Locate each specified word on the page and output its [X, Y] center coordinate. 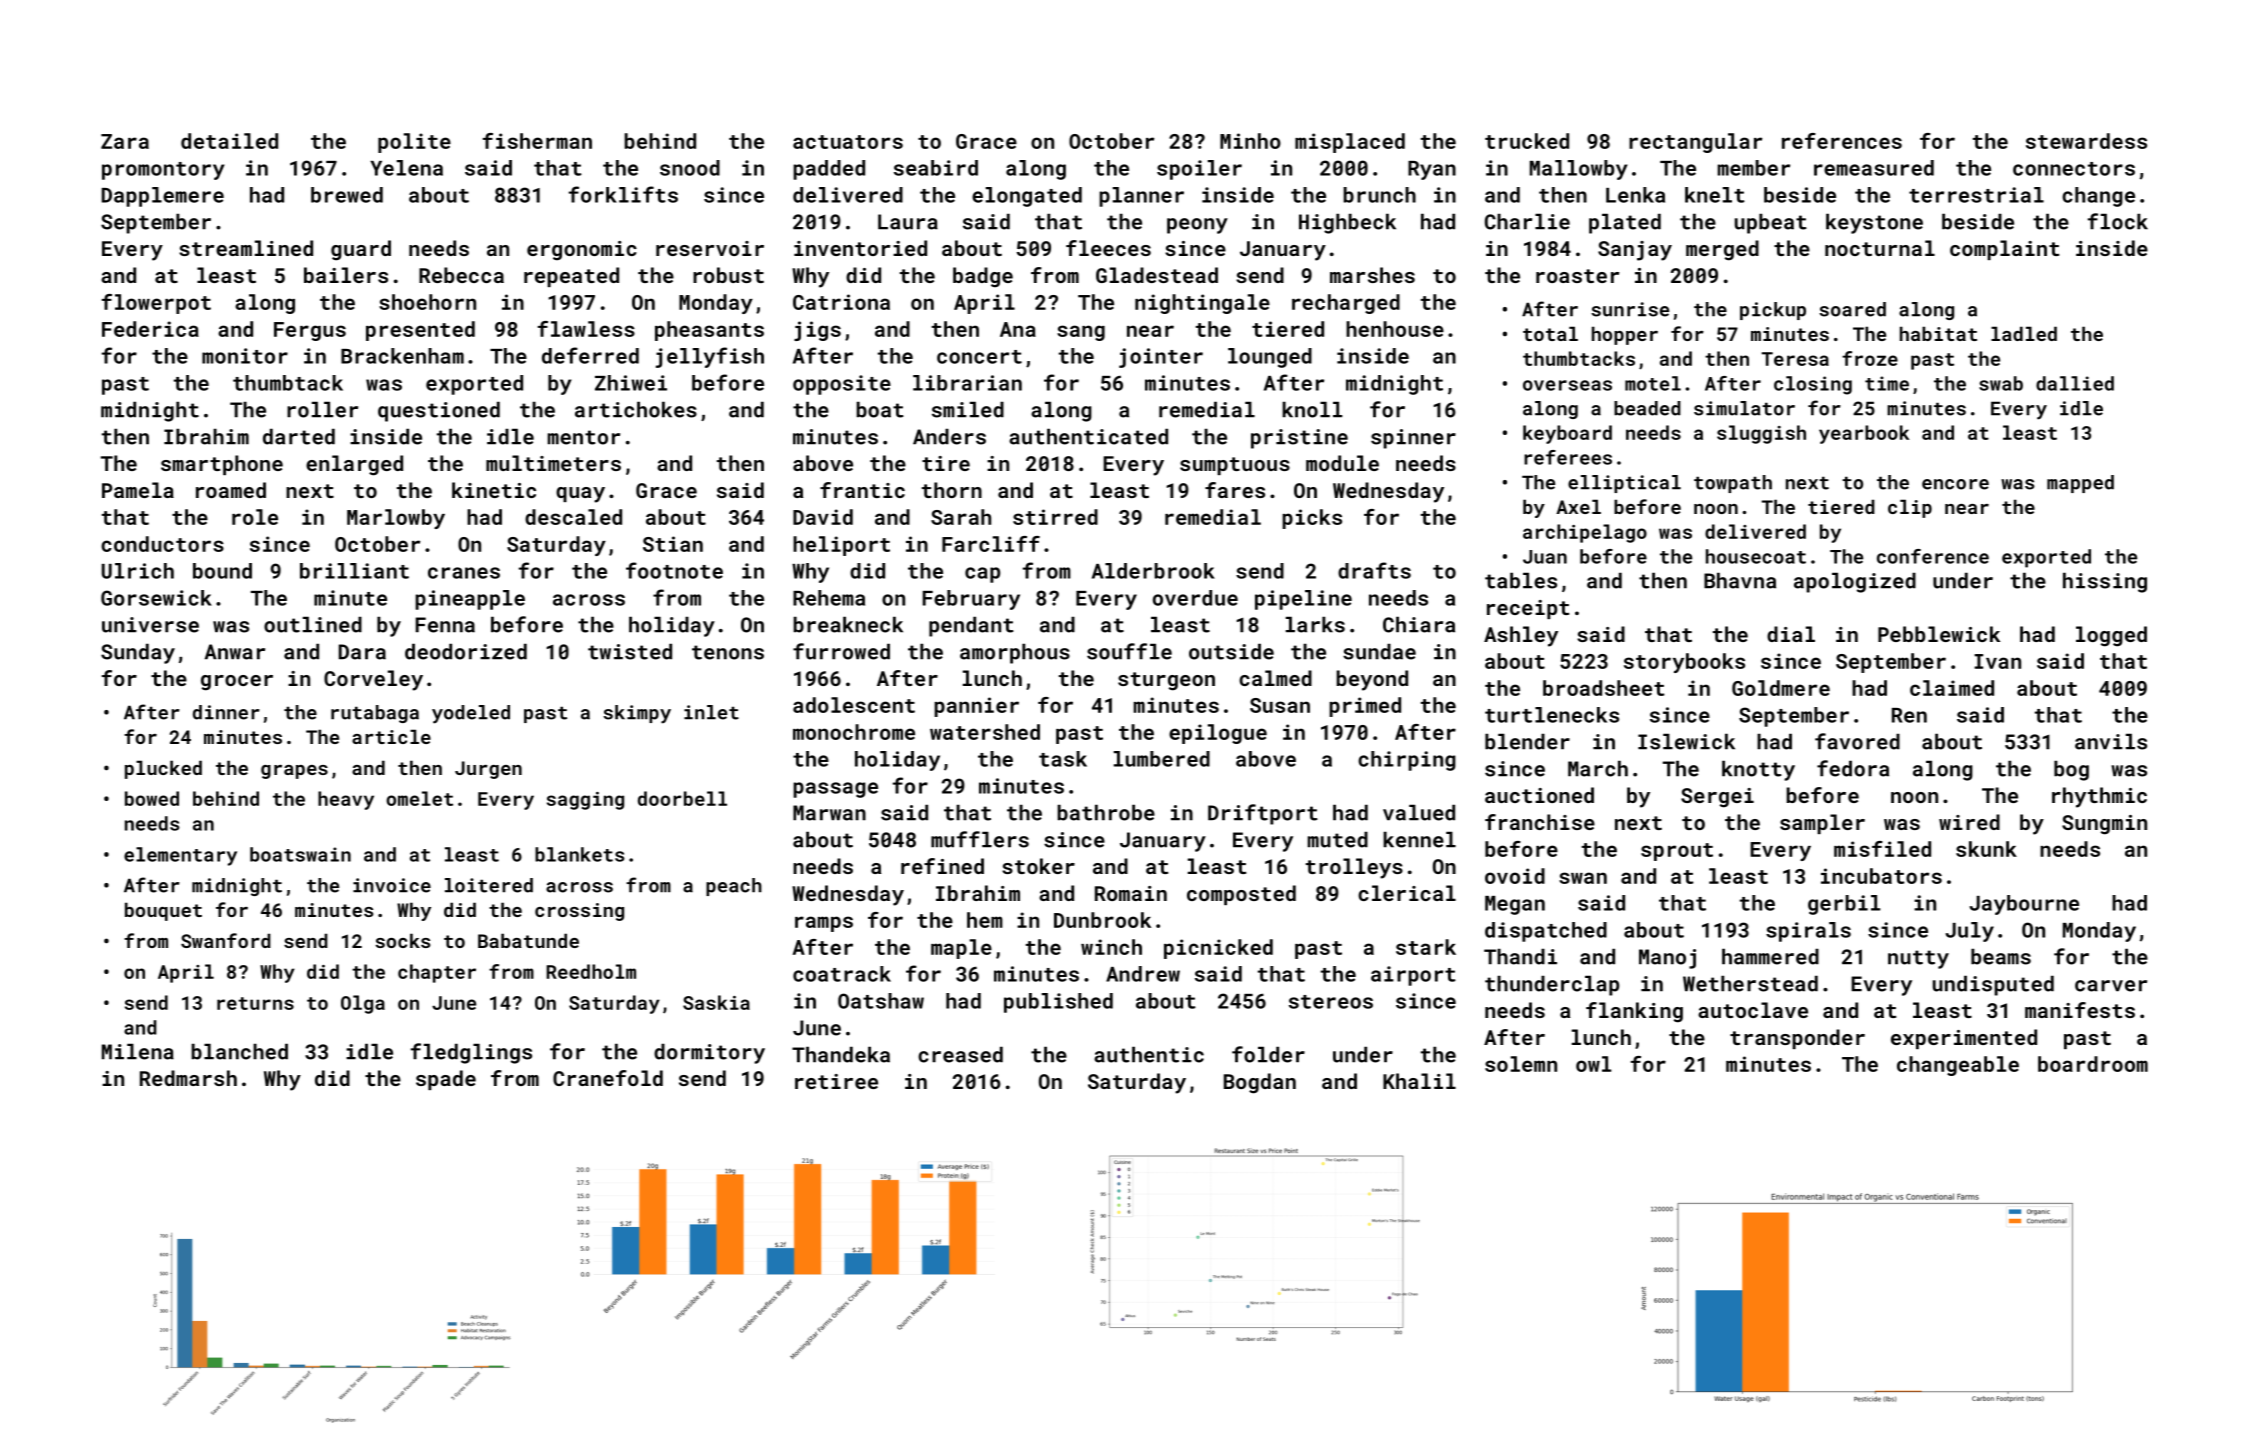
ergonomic [582, 251]
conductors [162, 544]
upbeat [1771, 224]
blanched [239, 1052]
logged [2111, 636]
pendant [971, 627]
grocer [237, 683]
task [1063, 759]
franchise [1540, 822]
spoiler [1199, 170]
